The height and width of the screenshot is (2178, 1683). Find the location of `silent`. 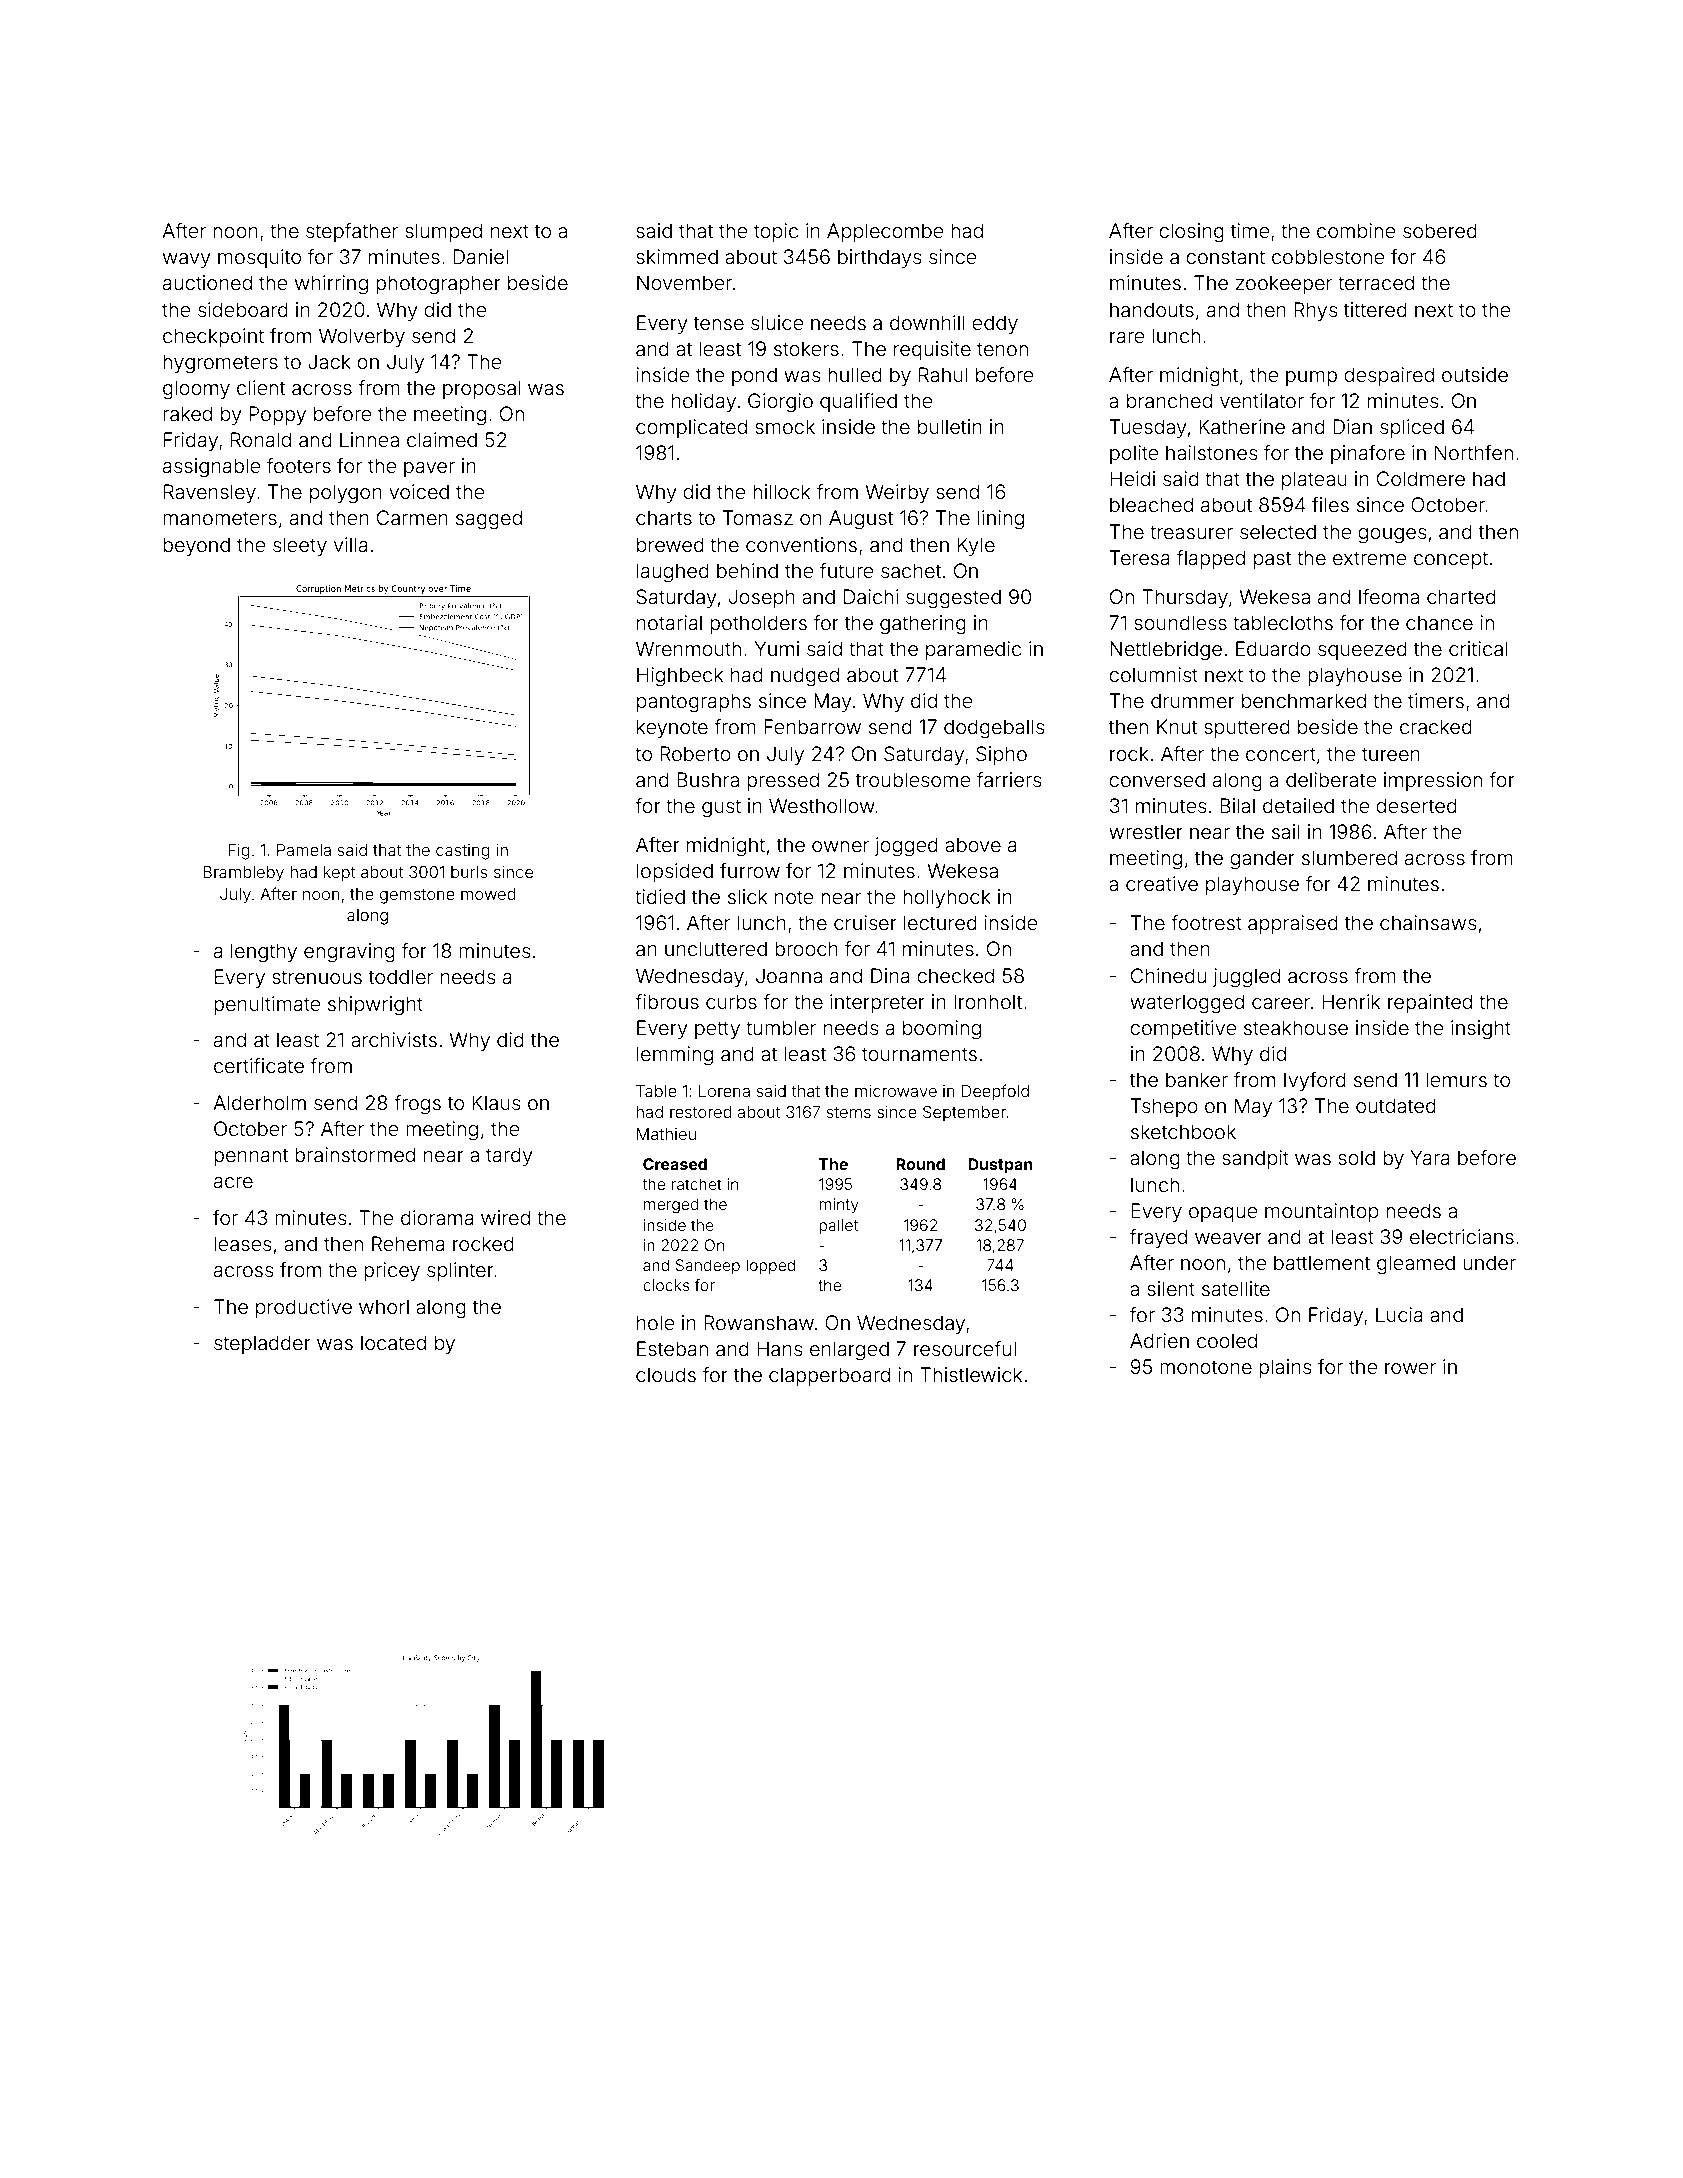

silent is located at coordinates (1171, 1288).
